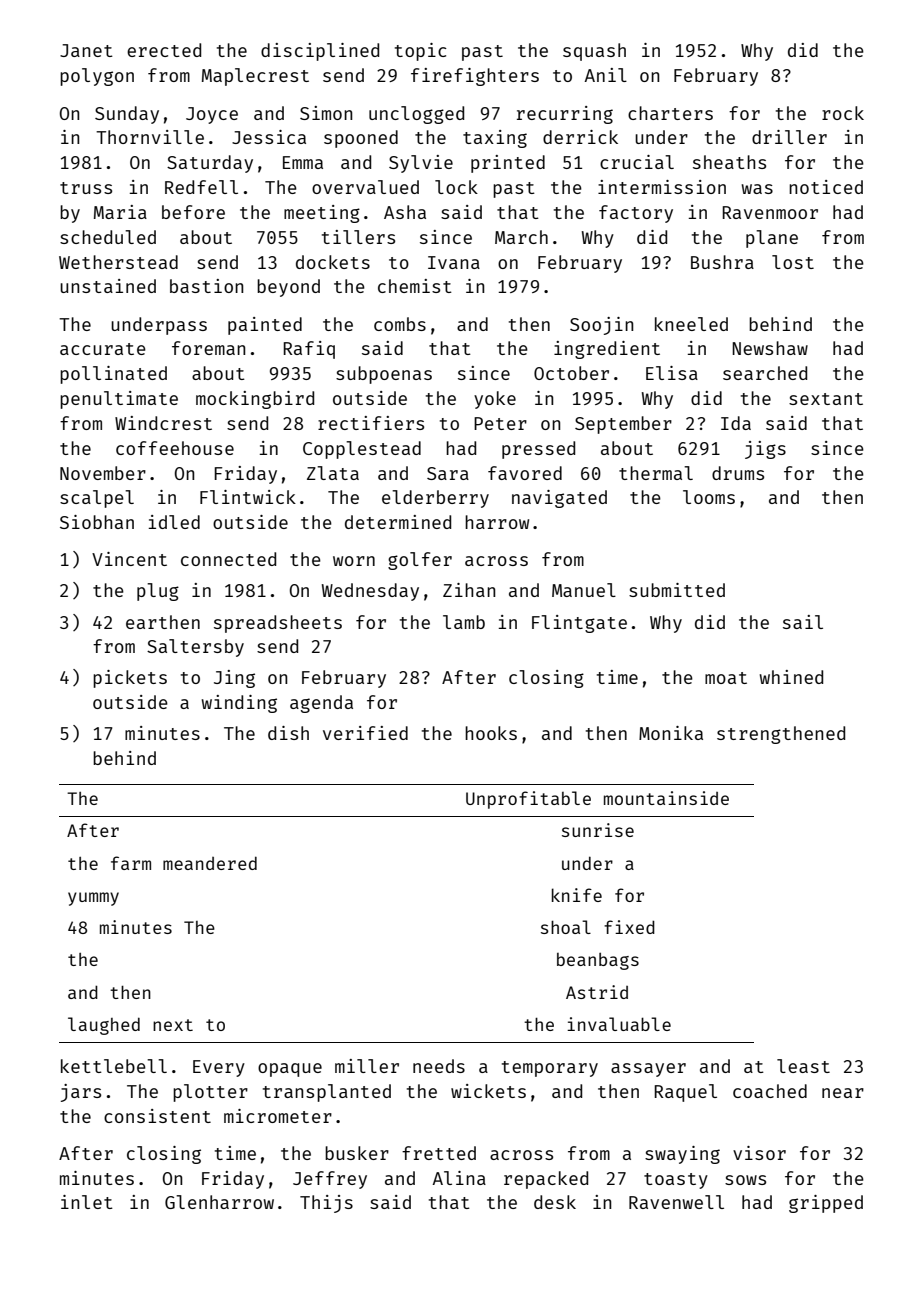 The width and height of the document is (924, 1308). Describe the element at coordinates (671, 733) in the document. I see `Monika` at that location.
